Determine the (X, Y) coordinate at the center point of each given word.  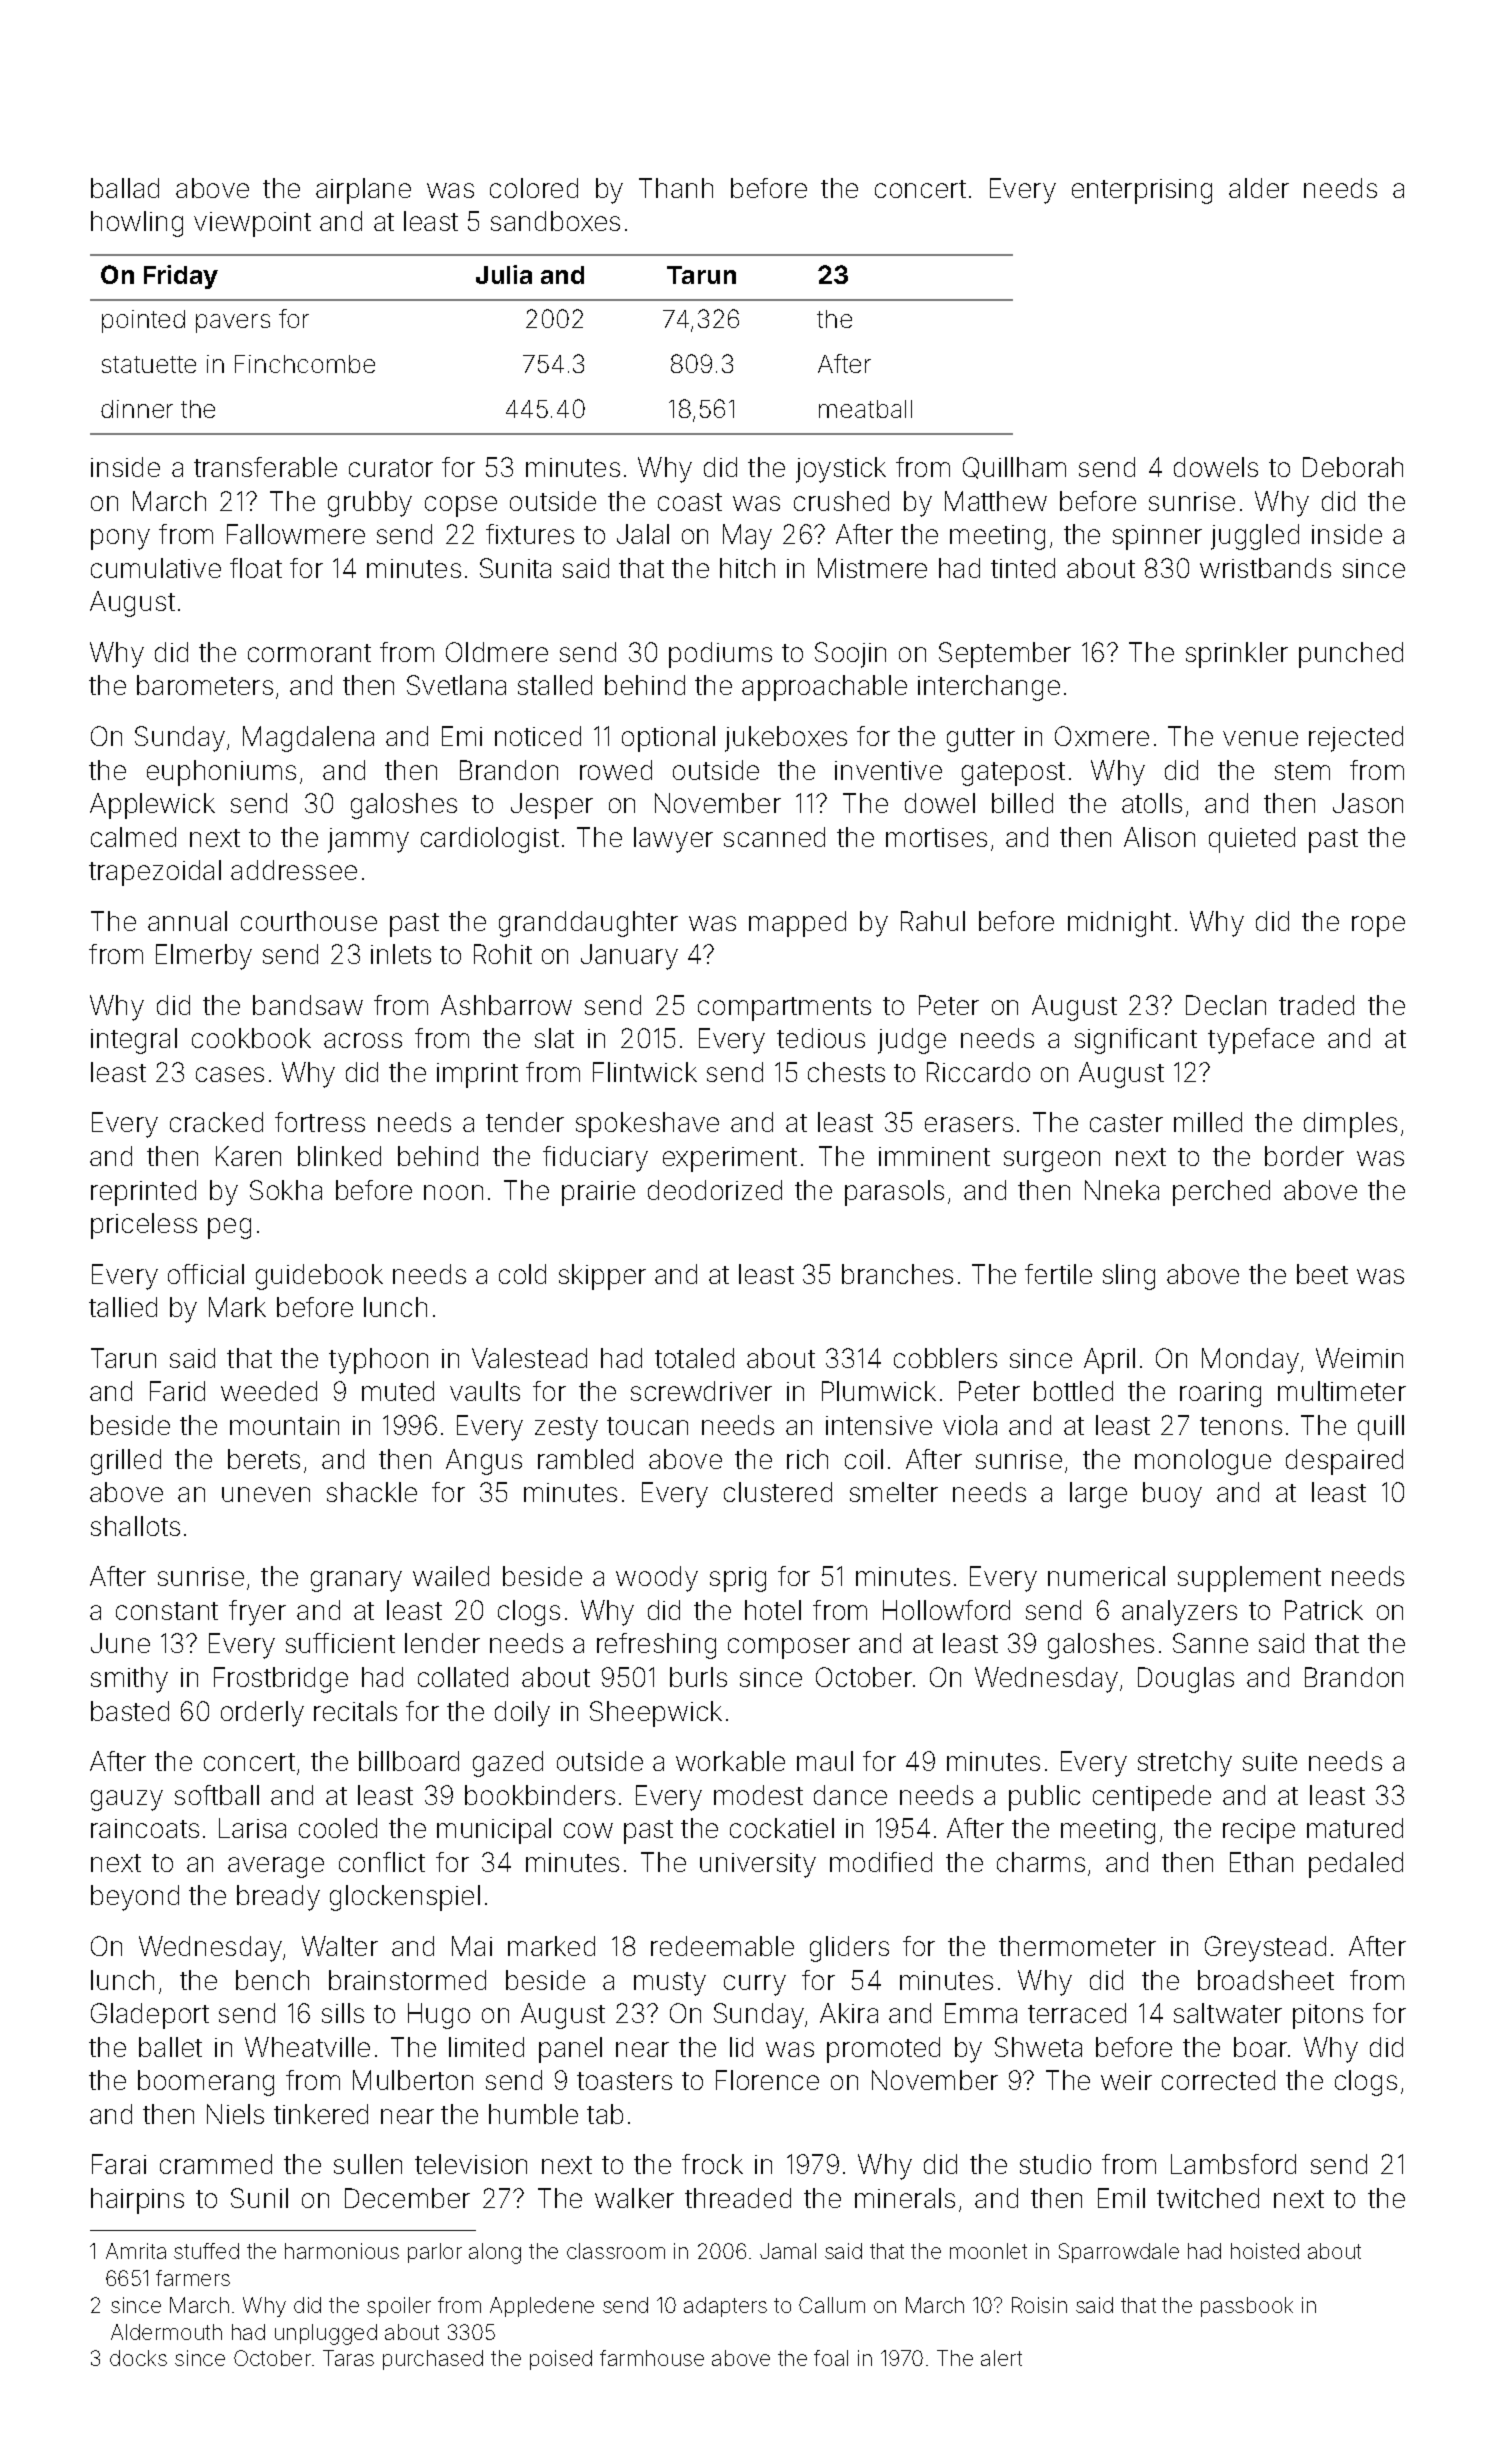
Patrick (1324, 1610)
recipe (1259, 1831)
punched (1351, 655)
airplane (363, 191)
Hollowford (946, 1610)
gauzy (127, 1800)
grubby (370, 504)
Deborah (1353, 467)
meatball (865, 409)
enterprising (1142, 191)
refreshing (656, 1646)
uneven (266, 1494)
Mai (472, 1946)
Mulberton (413, 2080)
